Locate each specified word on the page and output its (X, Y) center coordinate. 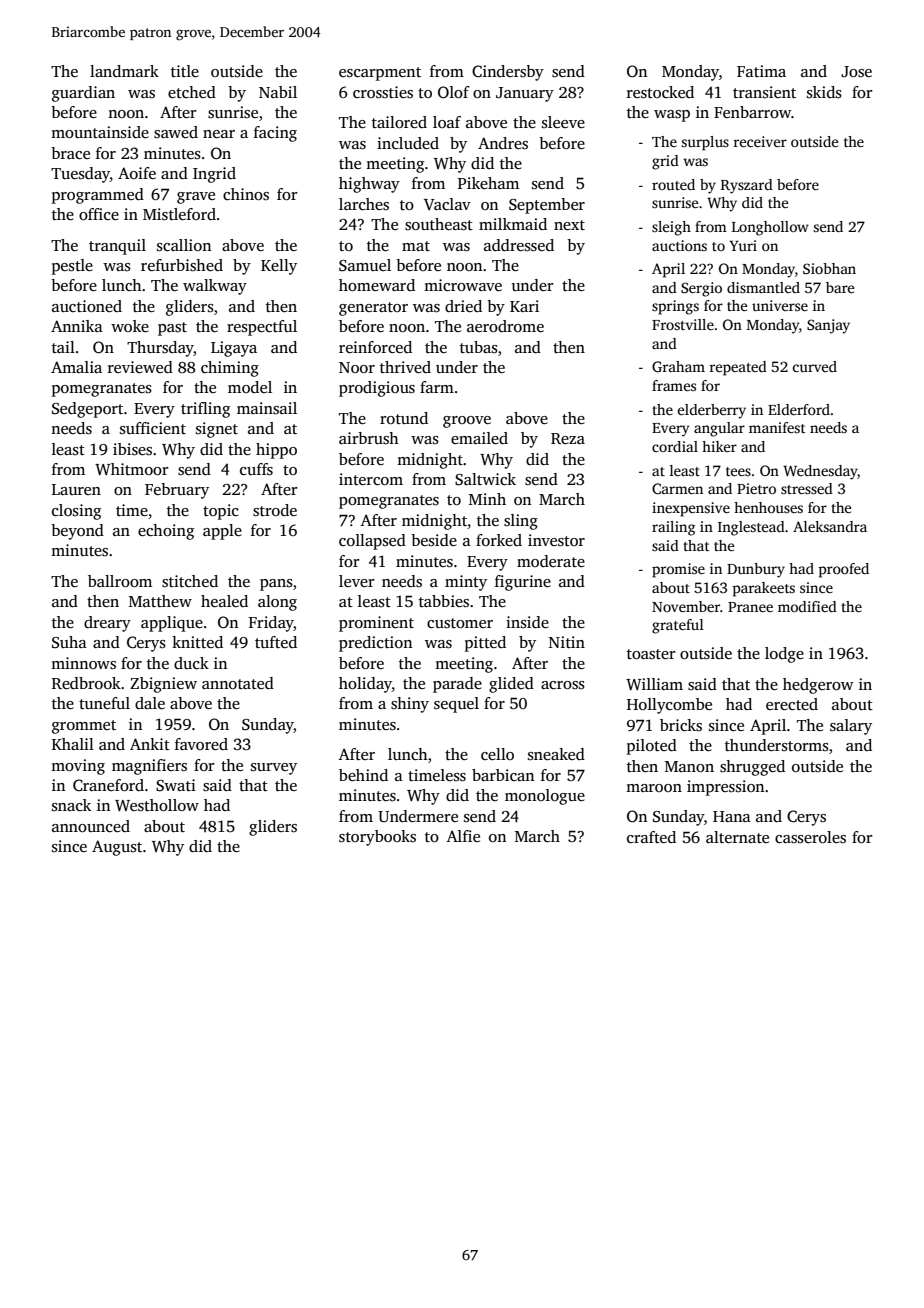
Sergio (701, 289)
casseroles (810, 837)
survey (274, 769)
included (408, 143)
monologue (545, 797)
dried (463, 306)
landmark (124, 71)
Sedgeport (87, 410)
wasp (672, 116)
